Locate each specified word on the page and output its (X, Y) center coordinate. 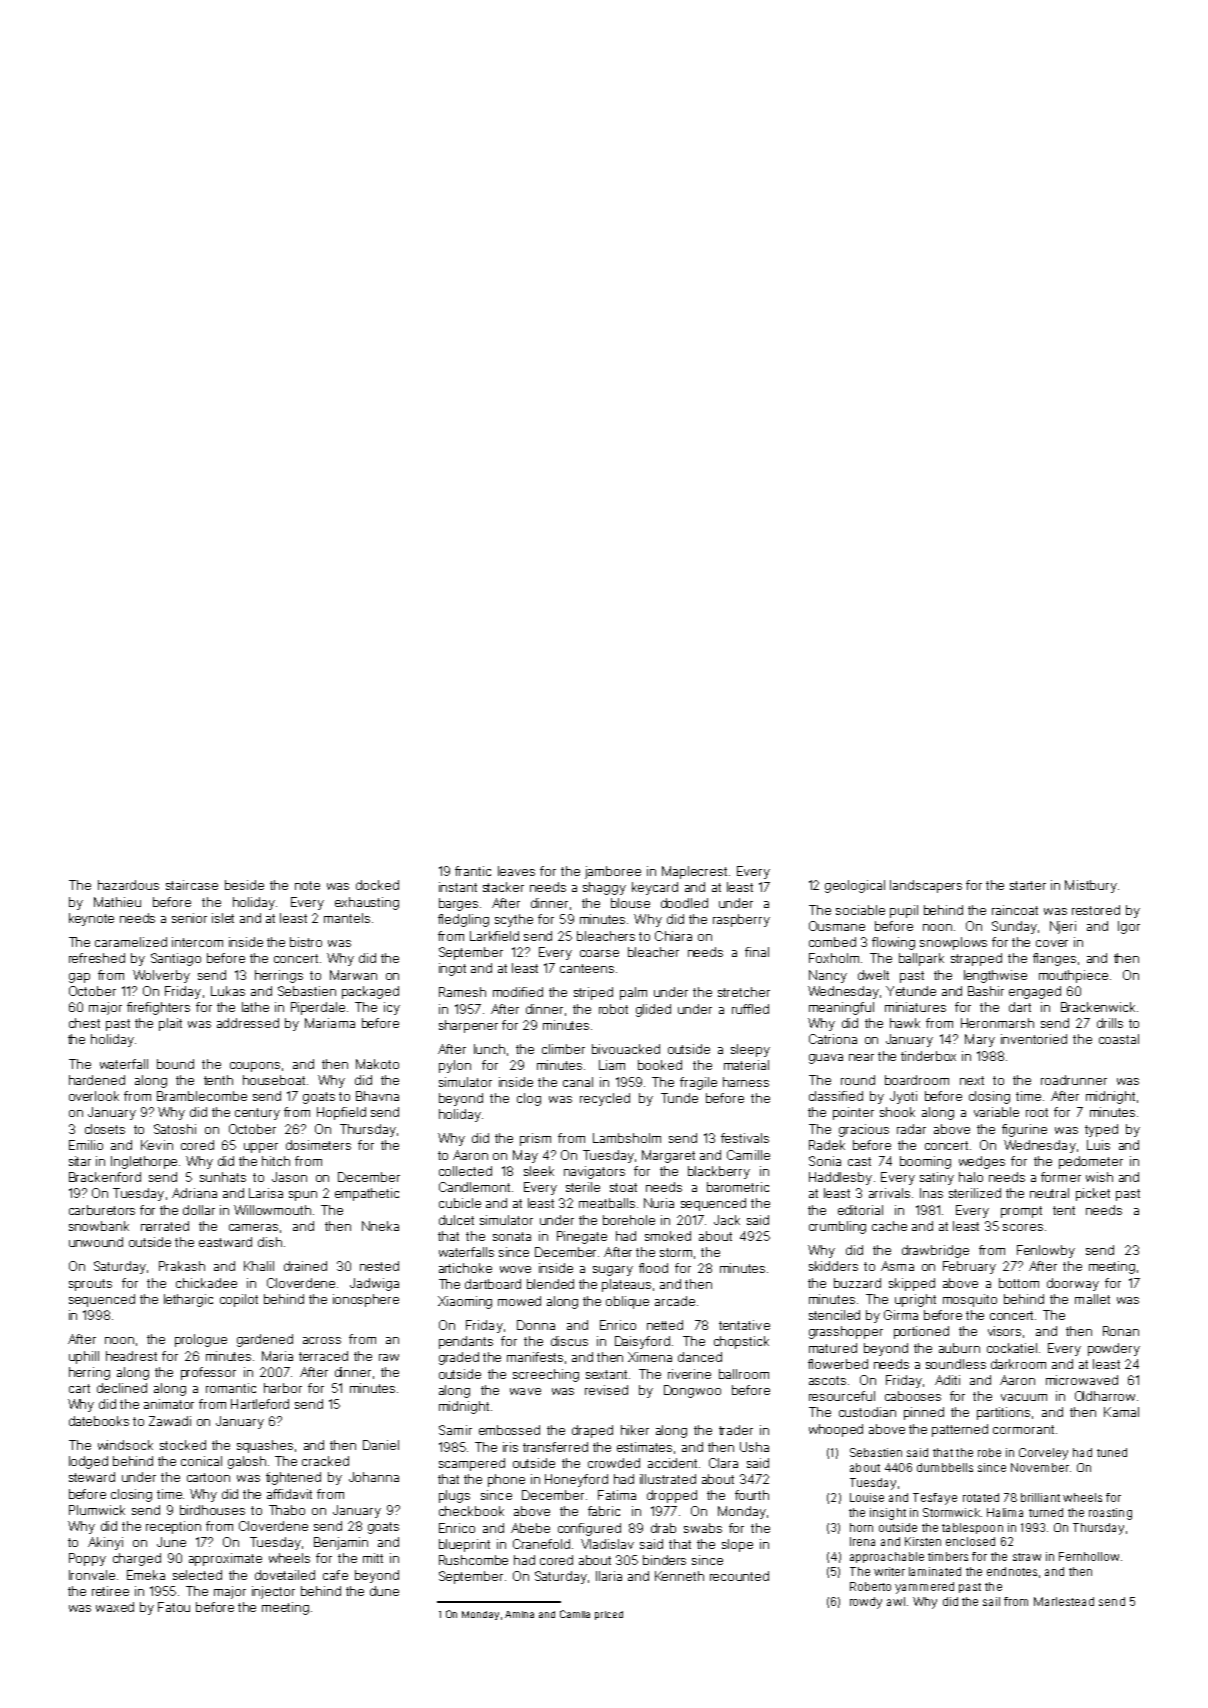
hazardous (128, 885)
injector (273, 1592)
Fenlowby (1046, 1251)
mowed (519, 1301)
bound (175, 1064)
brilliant (1040, 1497)
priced (609, 1615)
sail (991, 1601)
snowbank (99, 1226)
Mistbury (1091, 886)
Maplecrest (694, 872)
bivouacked (626, 1049)
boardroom (917, 1080)
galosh (247, 1462)
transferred (555, 1447)
